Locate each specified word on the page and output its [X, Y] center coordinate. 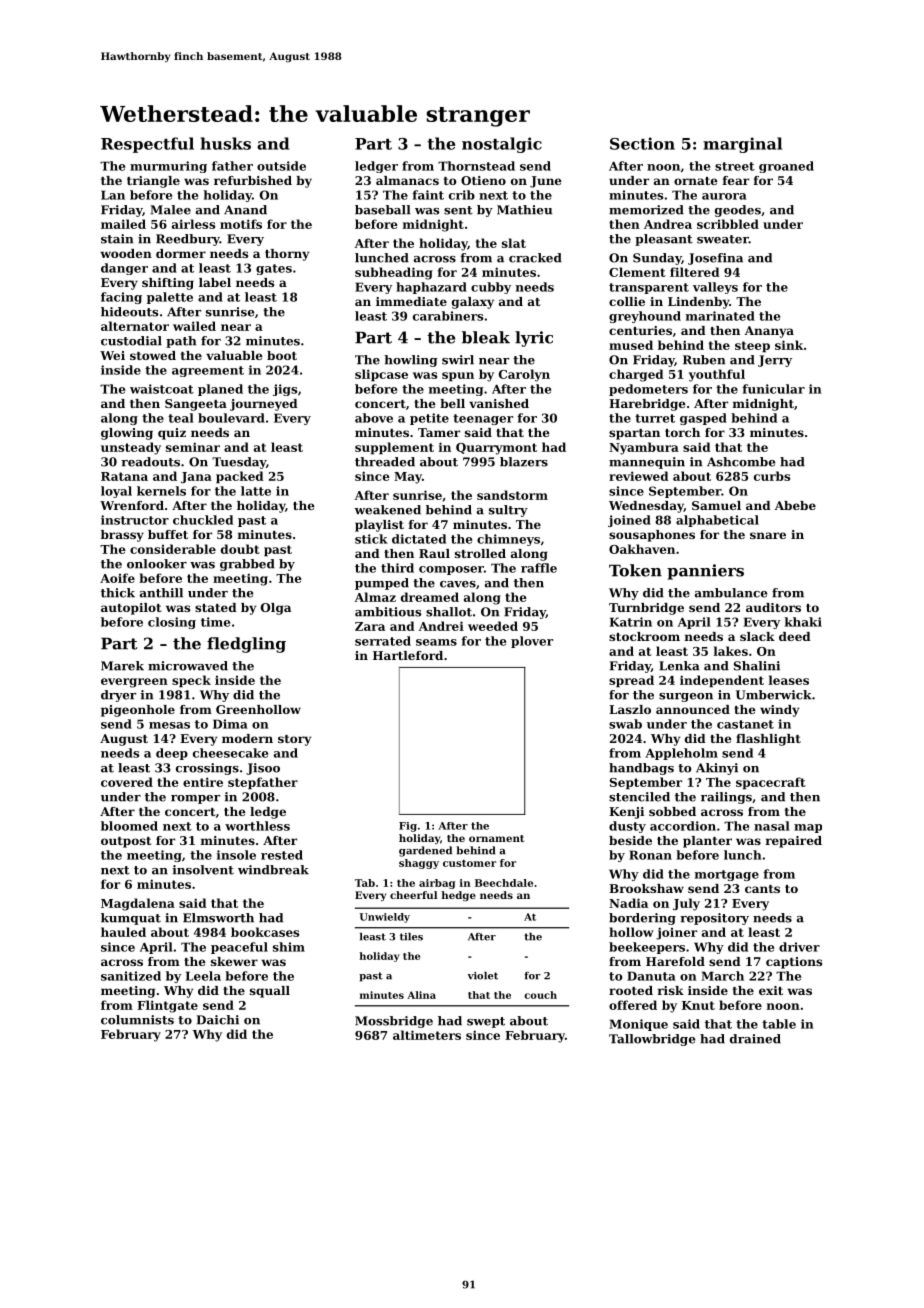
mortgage [727, 875]
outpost [126, 842]
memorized [646, 210]
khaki [803, 622]
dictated [419, 539]
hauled [123, 932]
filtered [695, 272]
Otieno [483, 180]
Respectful [147, 145]
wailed [194, 326]
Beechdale [504, 883]
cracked [535, 258]
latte [256, 491]
